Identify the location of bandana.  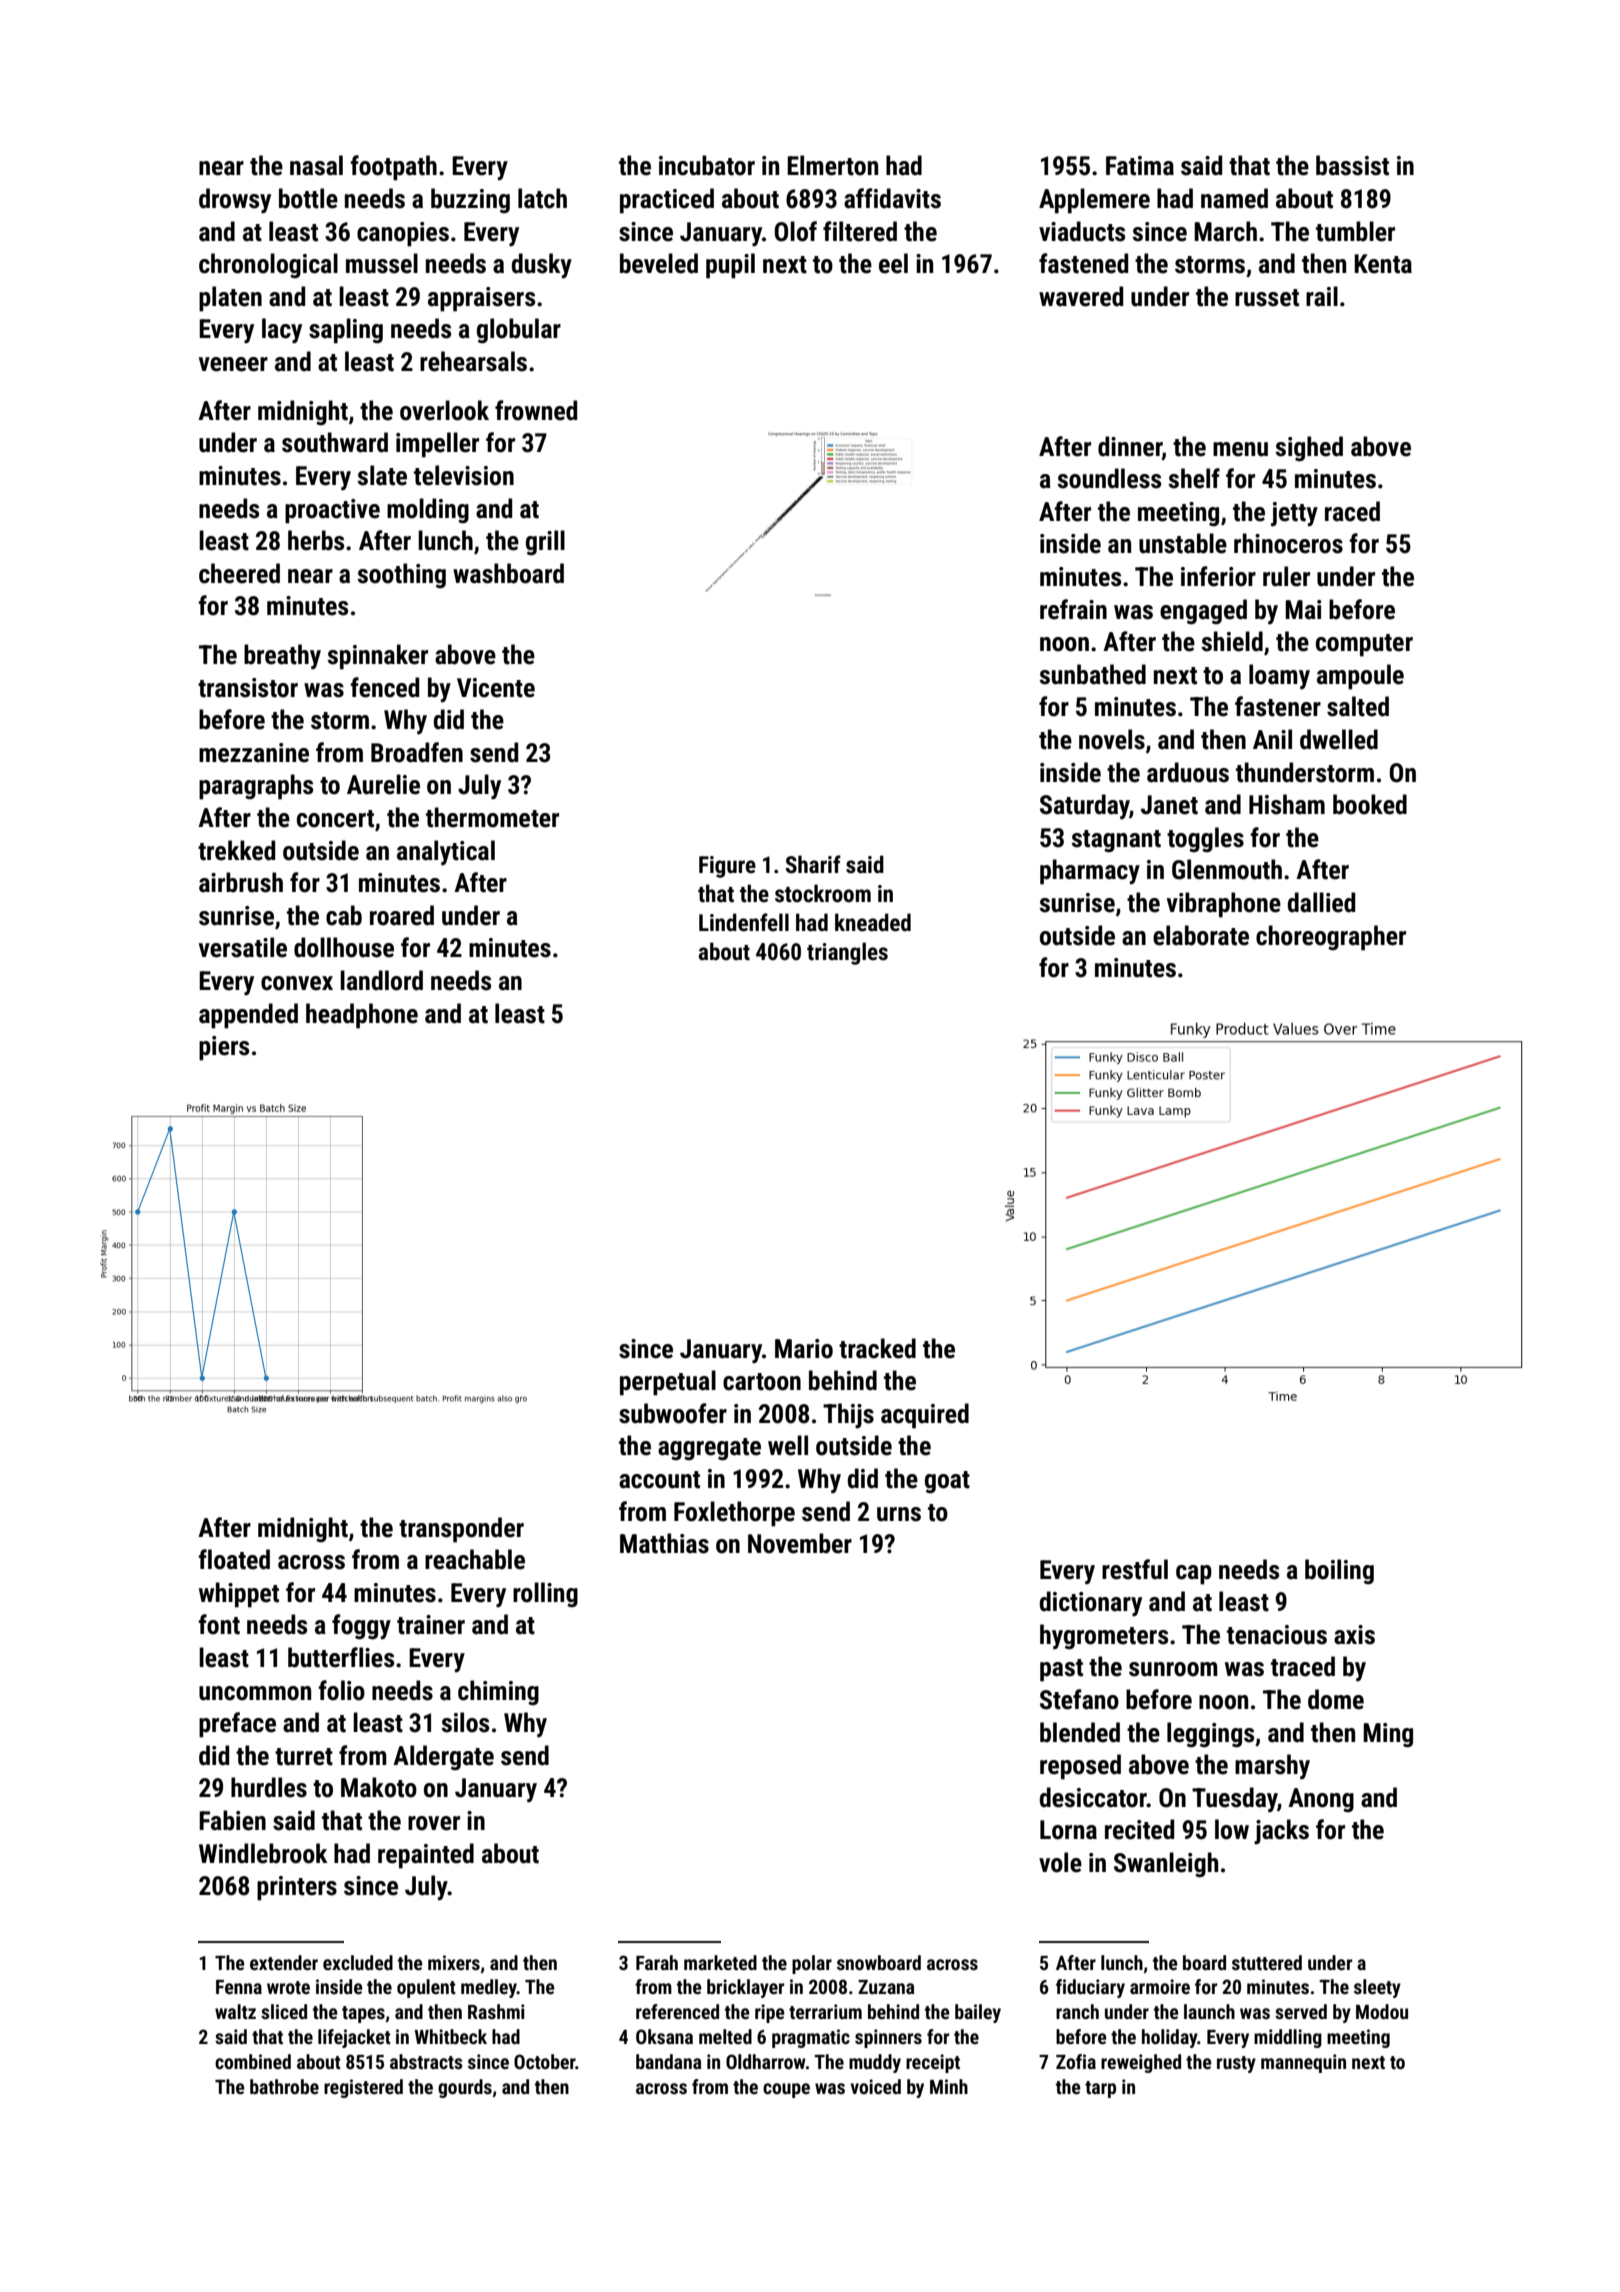
(669, 2061).
